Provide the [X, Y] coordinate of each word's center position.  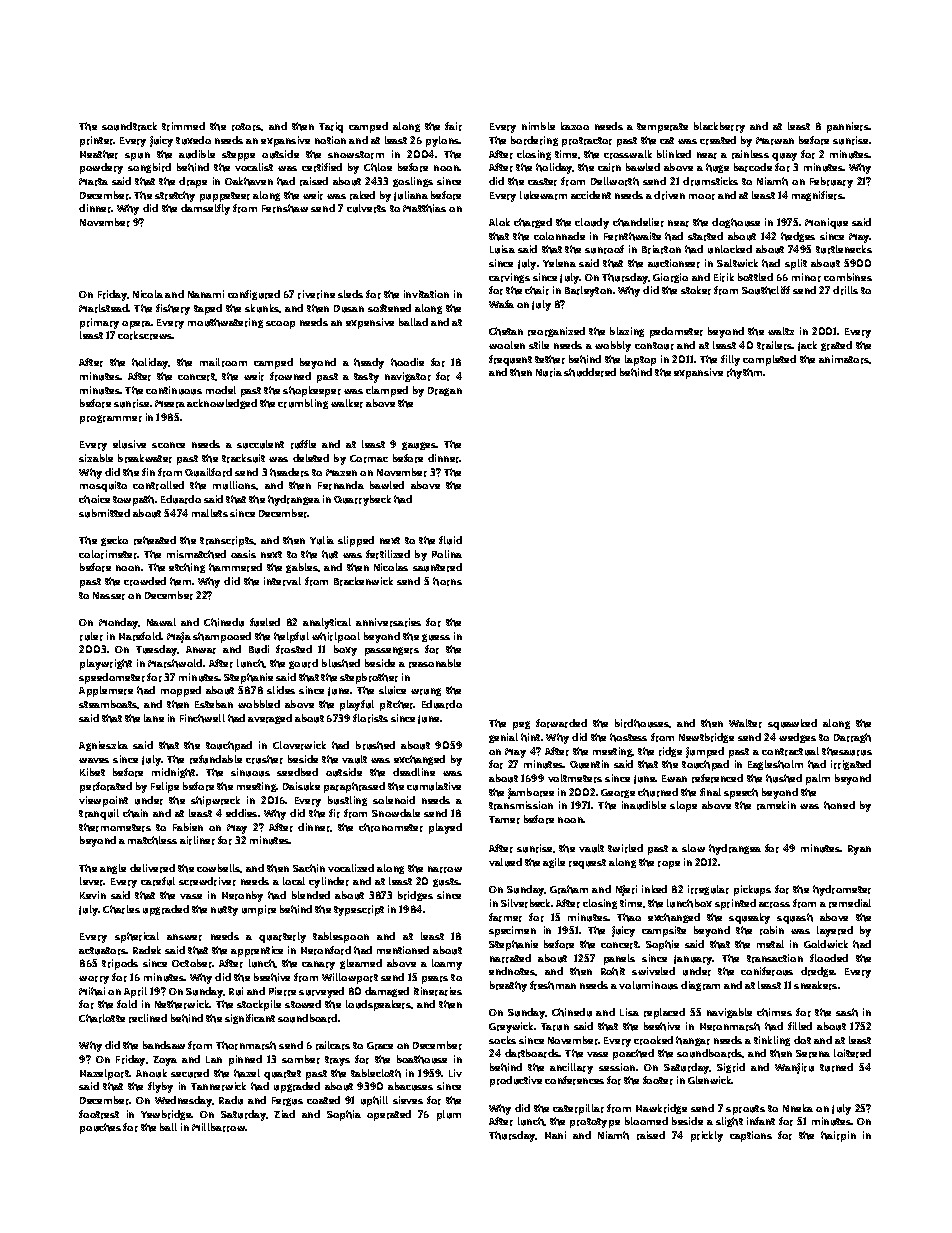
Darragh [852, 738]
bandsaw [164, 1045]
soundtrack [129, 126]
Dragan [445, 391]
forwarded [561, 723]
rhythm [745, 373]
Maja [179, 637]
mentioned [403, 950]
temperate [662, 128]
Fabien [188, 827]
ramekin [776, 805]
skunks [262, 308]
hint [530, 737]
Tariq [331, 127]
